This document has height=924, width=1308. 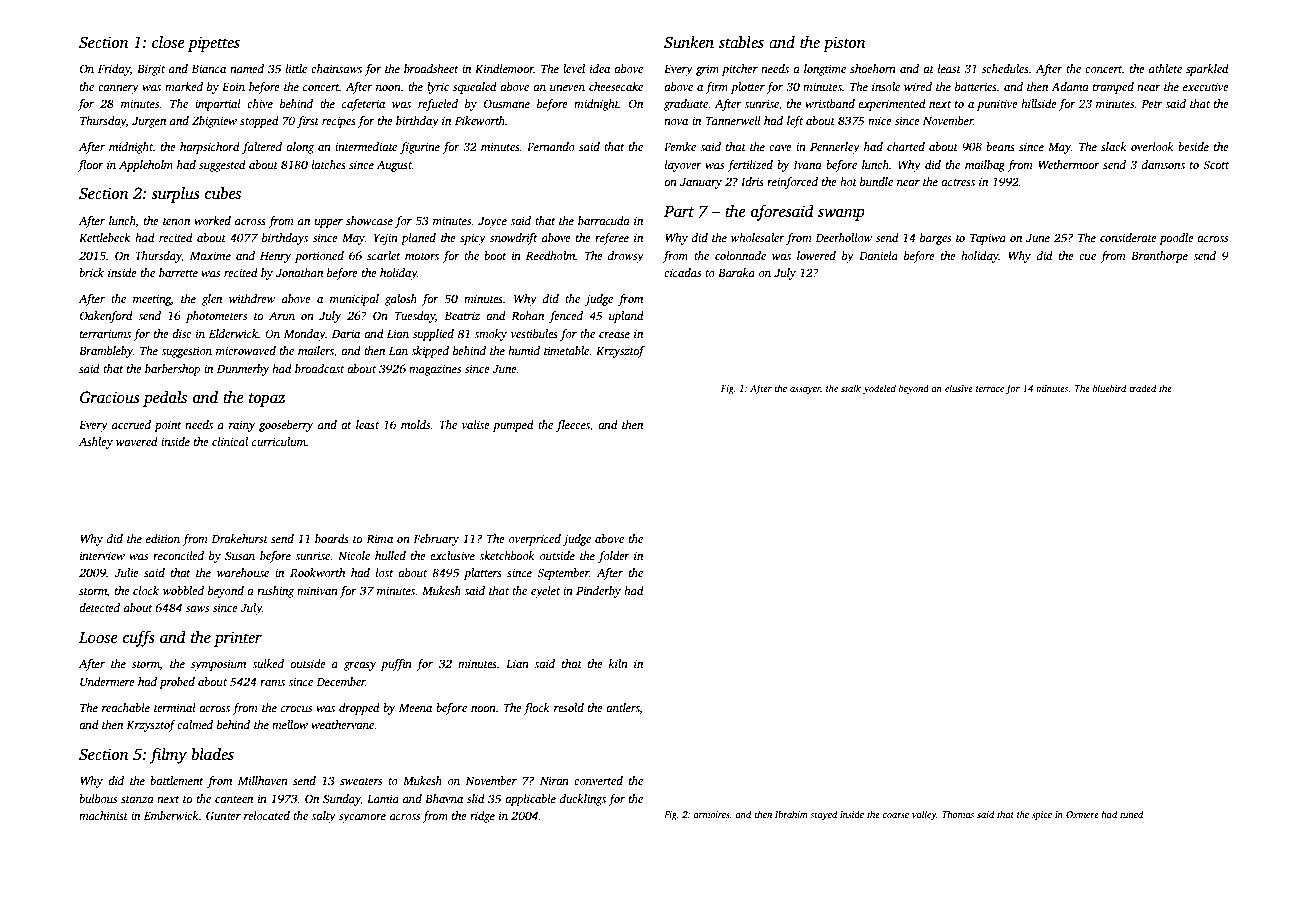 What do you see at coordinates (1131, 814) in the document?
I see `tuned` at bounding box center [1131, 814].
